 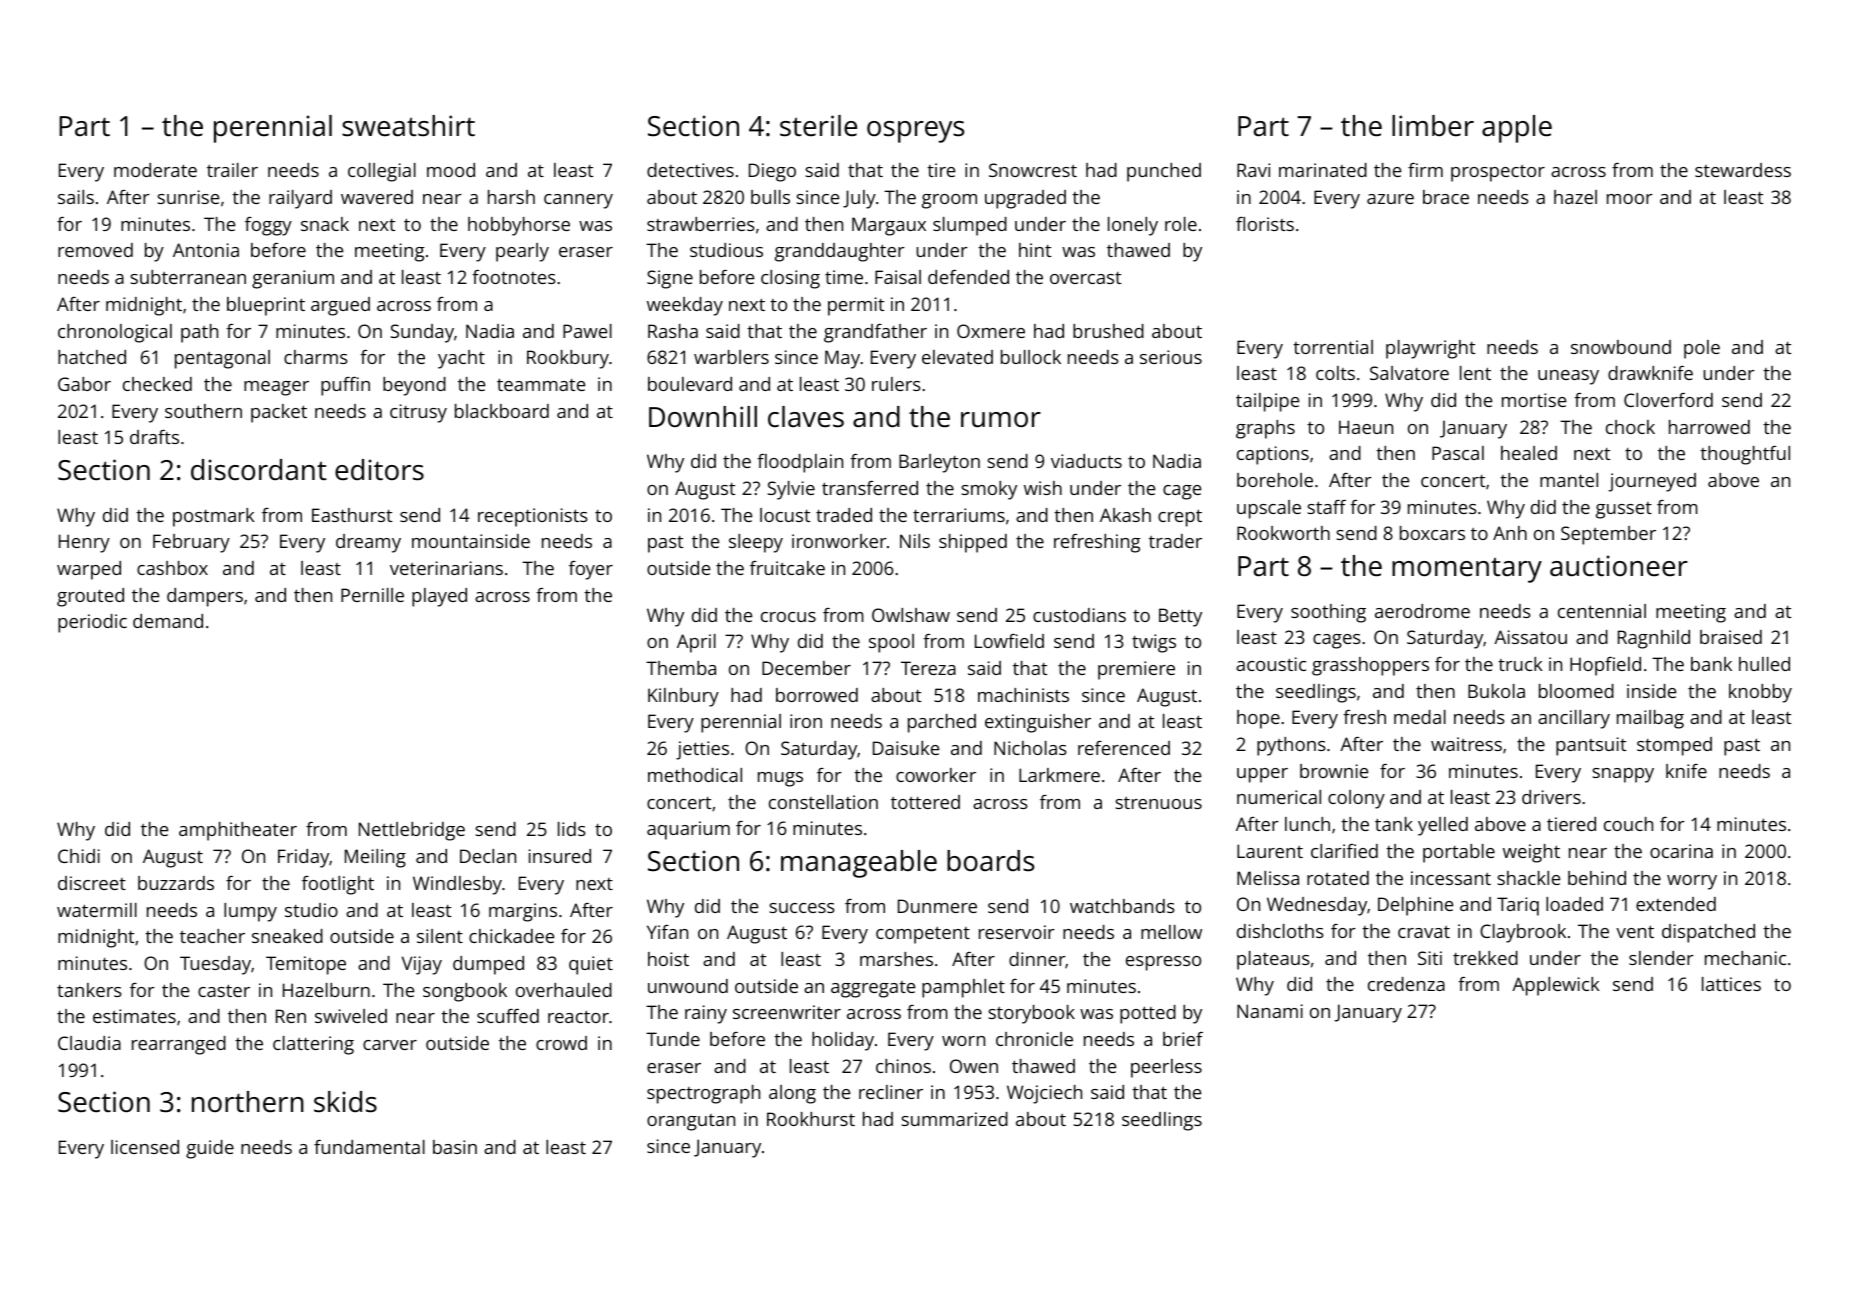 I want to click on rearranged, so click(x=179, y=1045).
